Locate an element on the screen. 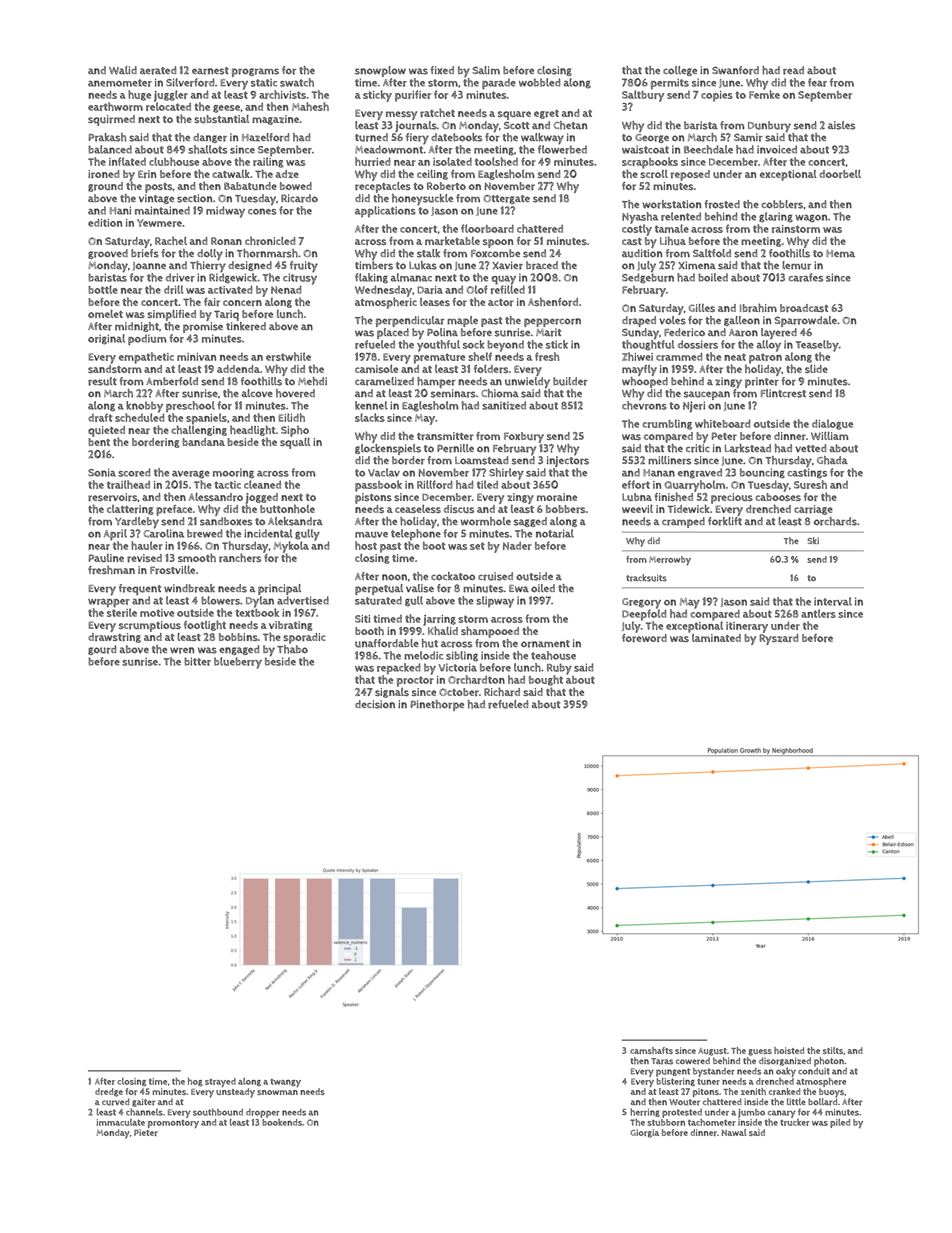 The image size is (952, 1233). relented is located at coordinates (681, 216).
